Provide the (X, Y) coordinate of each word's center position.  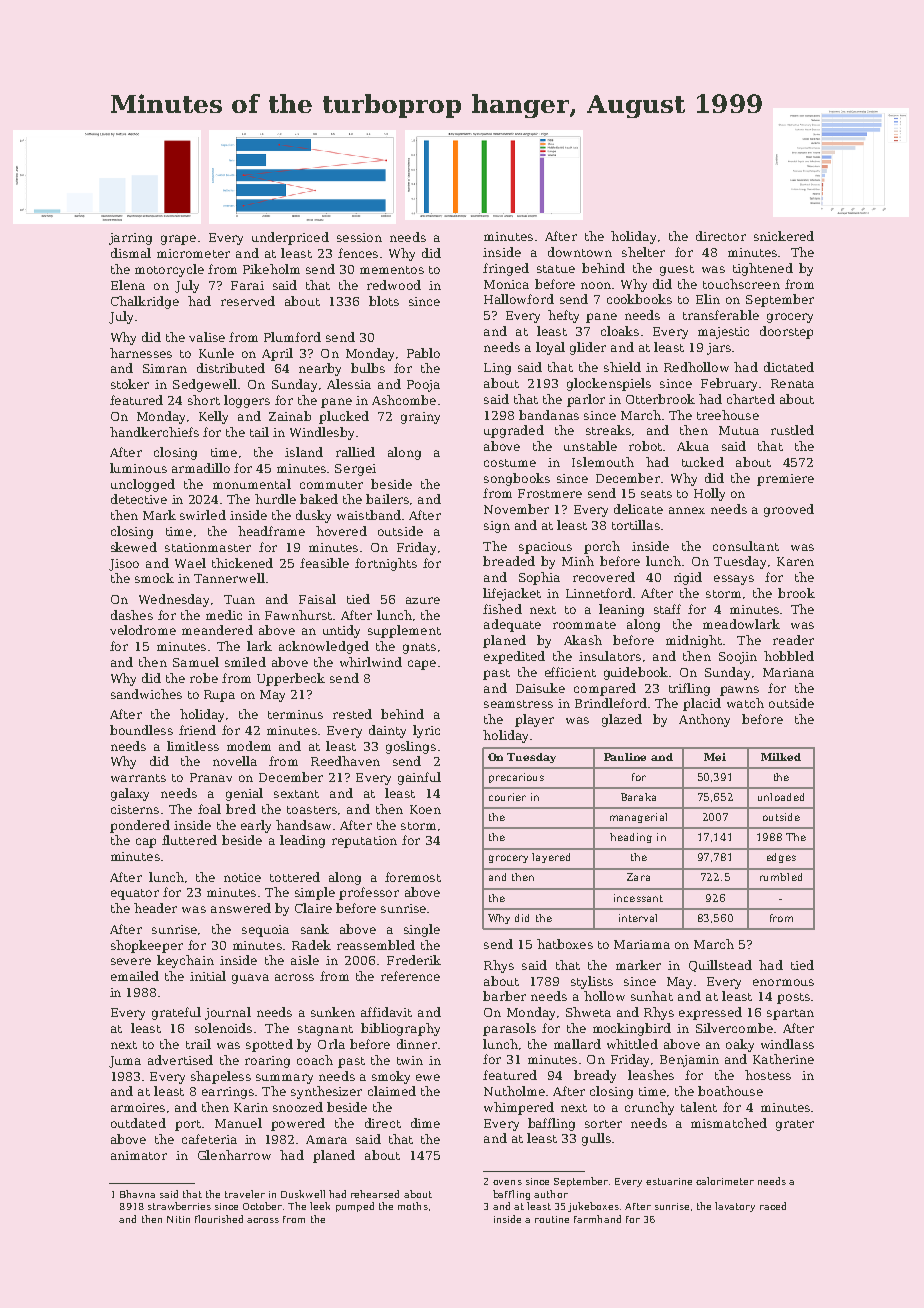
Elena (128, 285)
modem (249, 746)
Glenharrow (234, 1155)
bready (595, 1076)
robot (645, 446)
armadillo (201, 468)
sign (497, 527)
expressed (710, 1013)
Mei (715, 757)
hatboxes (565, 944)
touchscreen (741, 284)
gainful (419, 778)
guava (250, 979)
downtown (580, 252)
